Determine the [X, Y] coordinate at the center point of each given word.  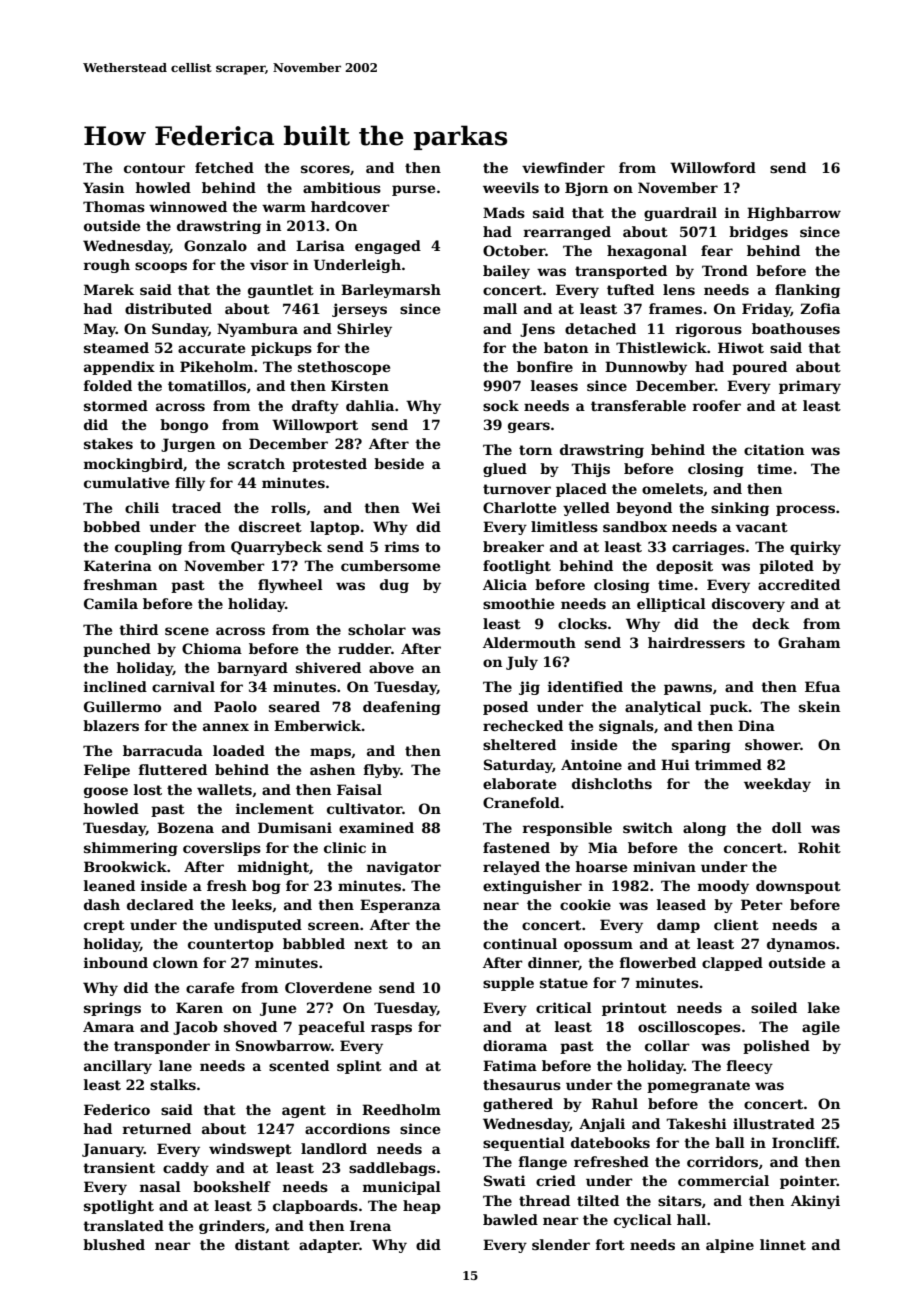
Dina [756, 725]
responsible [567, 829]
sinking [740, 509]
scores [325, 169]
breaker [513, 546]
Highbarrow [794, 214]
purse [413, 190]
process [805, 510]
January [113, 1150]
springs [112, 1009]
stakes [108, 443]
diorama [515, 1045]
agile [821, 1028]
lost [148, 789]
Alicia [505, 584]
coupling [148, 548]
